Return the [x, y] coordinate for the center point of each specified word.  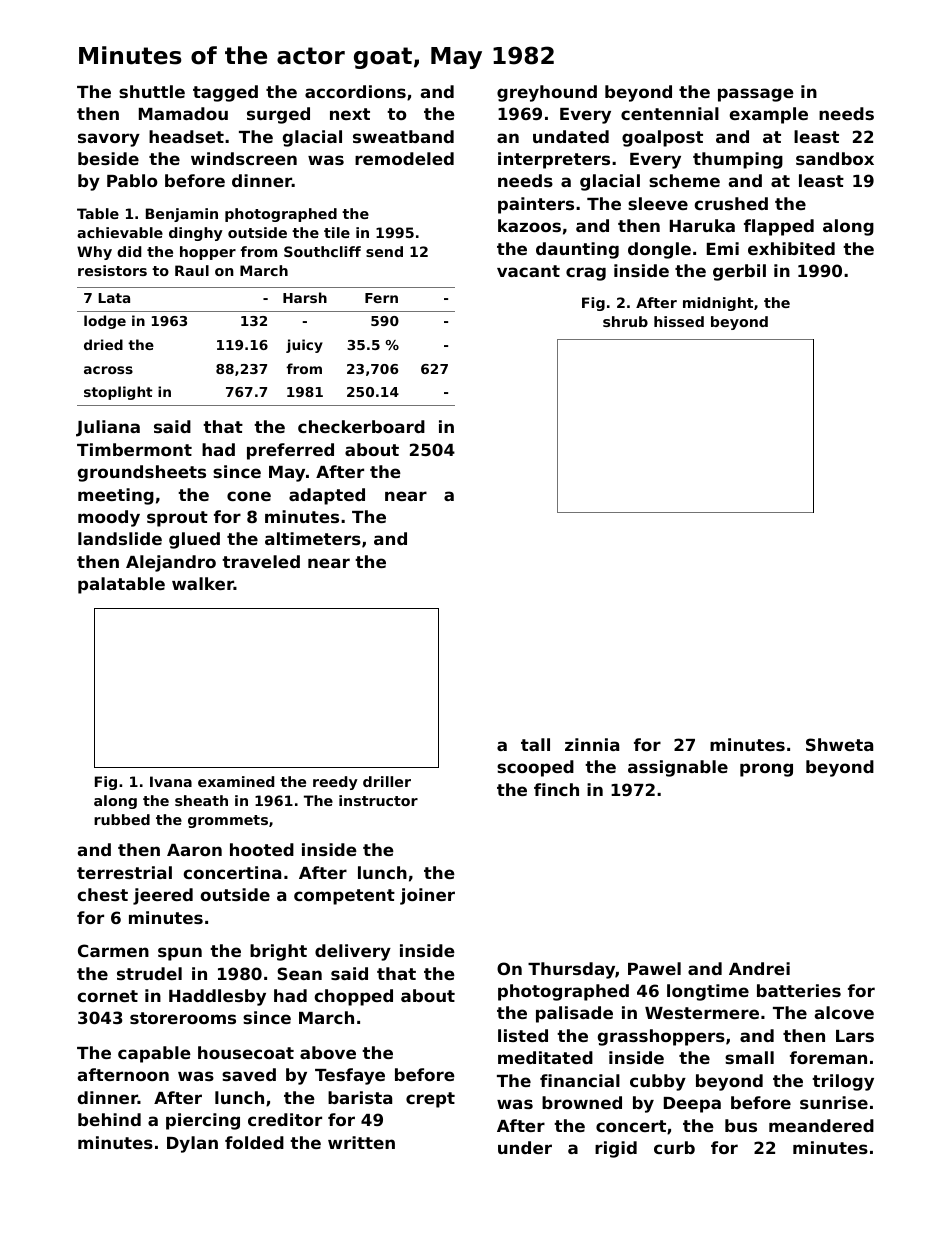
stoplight [118, 393]
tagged [225, 93]
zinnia [592, 744]
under [525, 1147]
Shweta [839, 744]
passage [756, 95]
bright [278, 952]
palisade [574, 1014]
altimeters [313, 538]
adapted [327, 496]
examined [236, 781]
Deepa [692, 1105]
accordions [355, 91]
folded [254, 1142]
